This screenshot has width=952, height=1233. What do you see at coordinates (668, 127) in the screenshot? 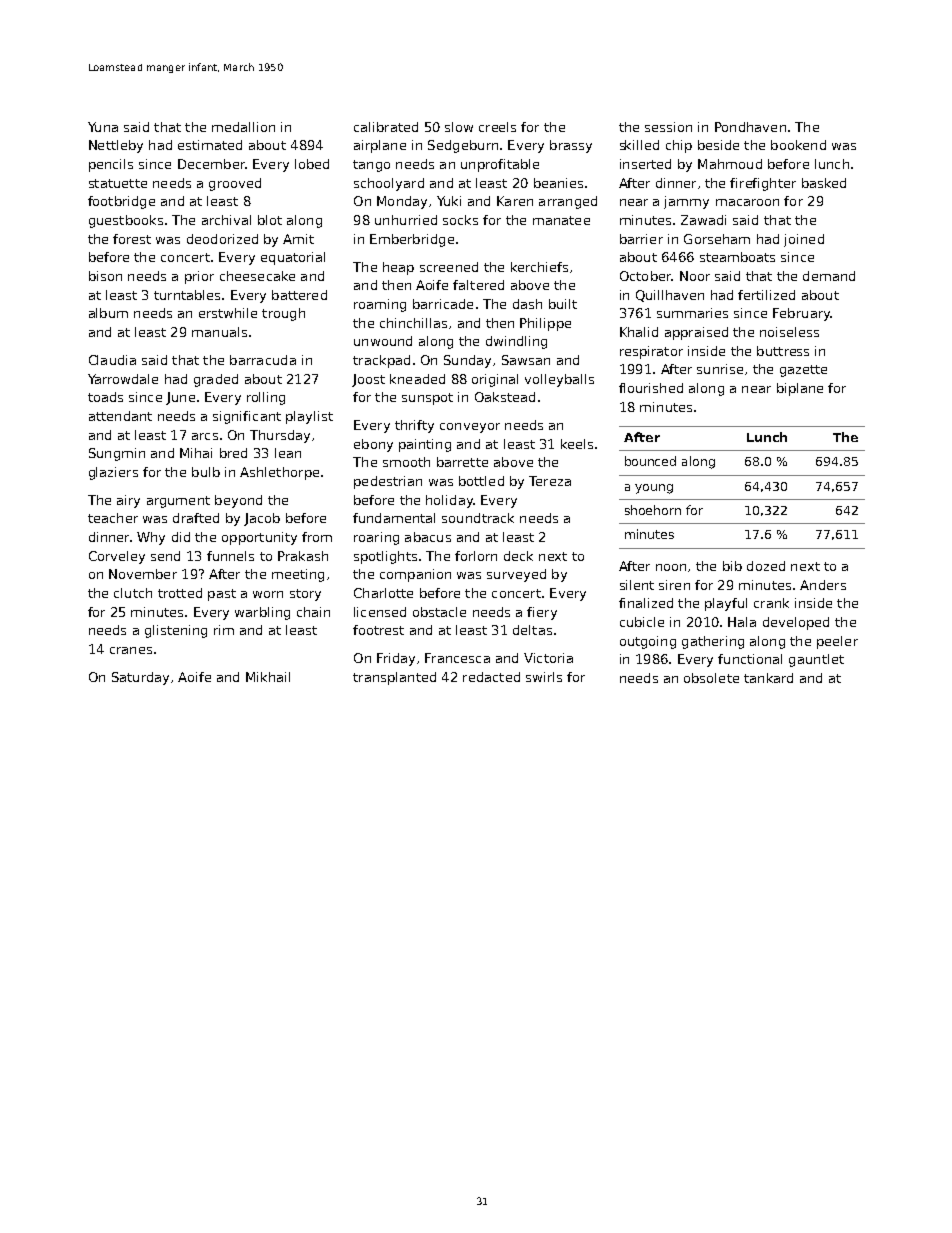
I see `session` at bounding box center [668, 127].
